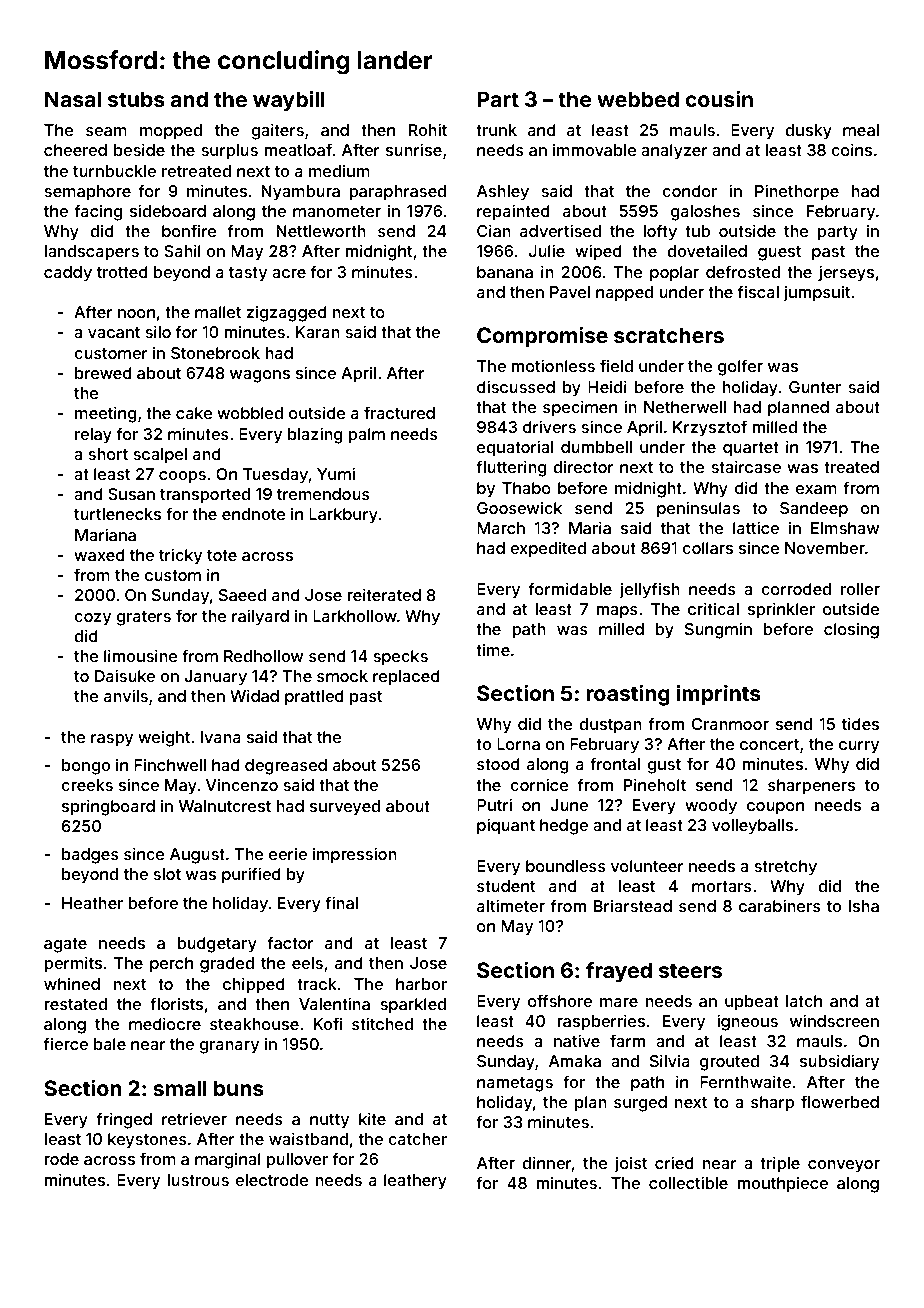 The height and width of the image is (1308, 924). I want to click on eels, so click(307, 963).
